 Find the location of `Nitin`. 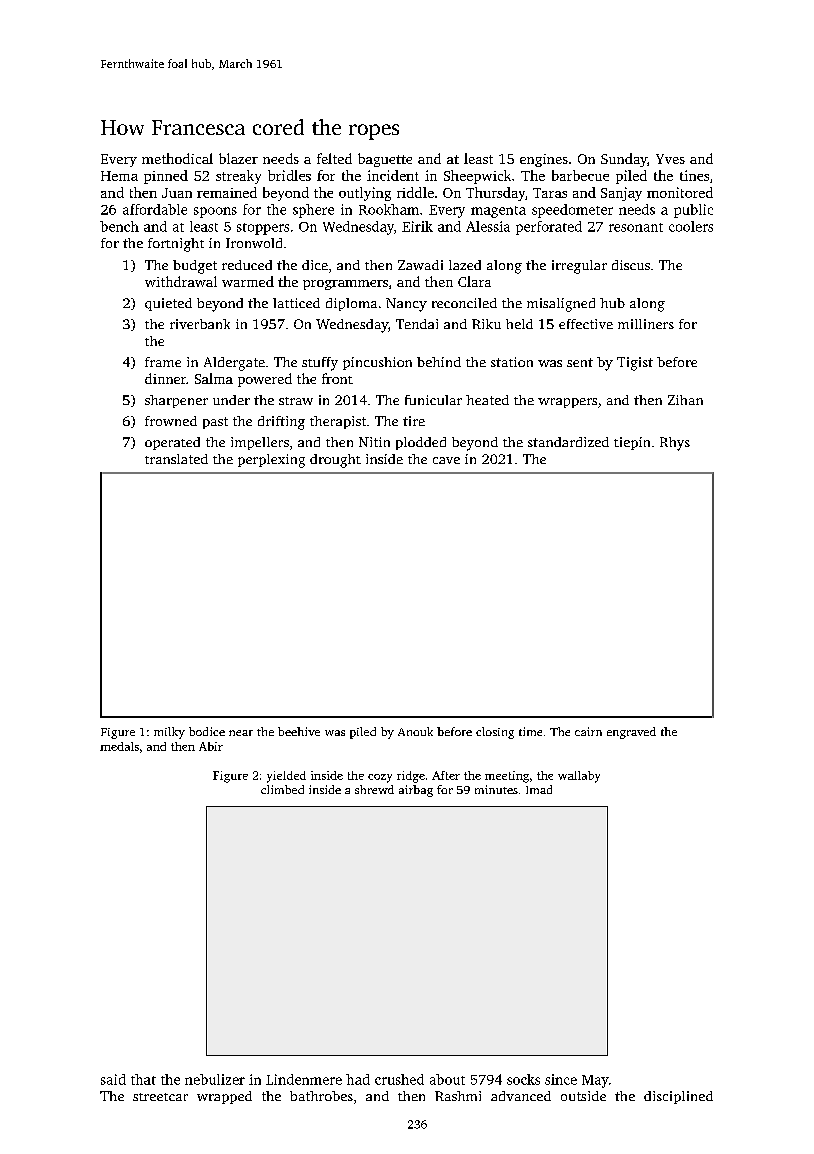

Nitin is located at coordinates (374, 442).
